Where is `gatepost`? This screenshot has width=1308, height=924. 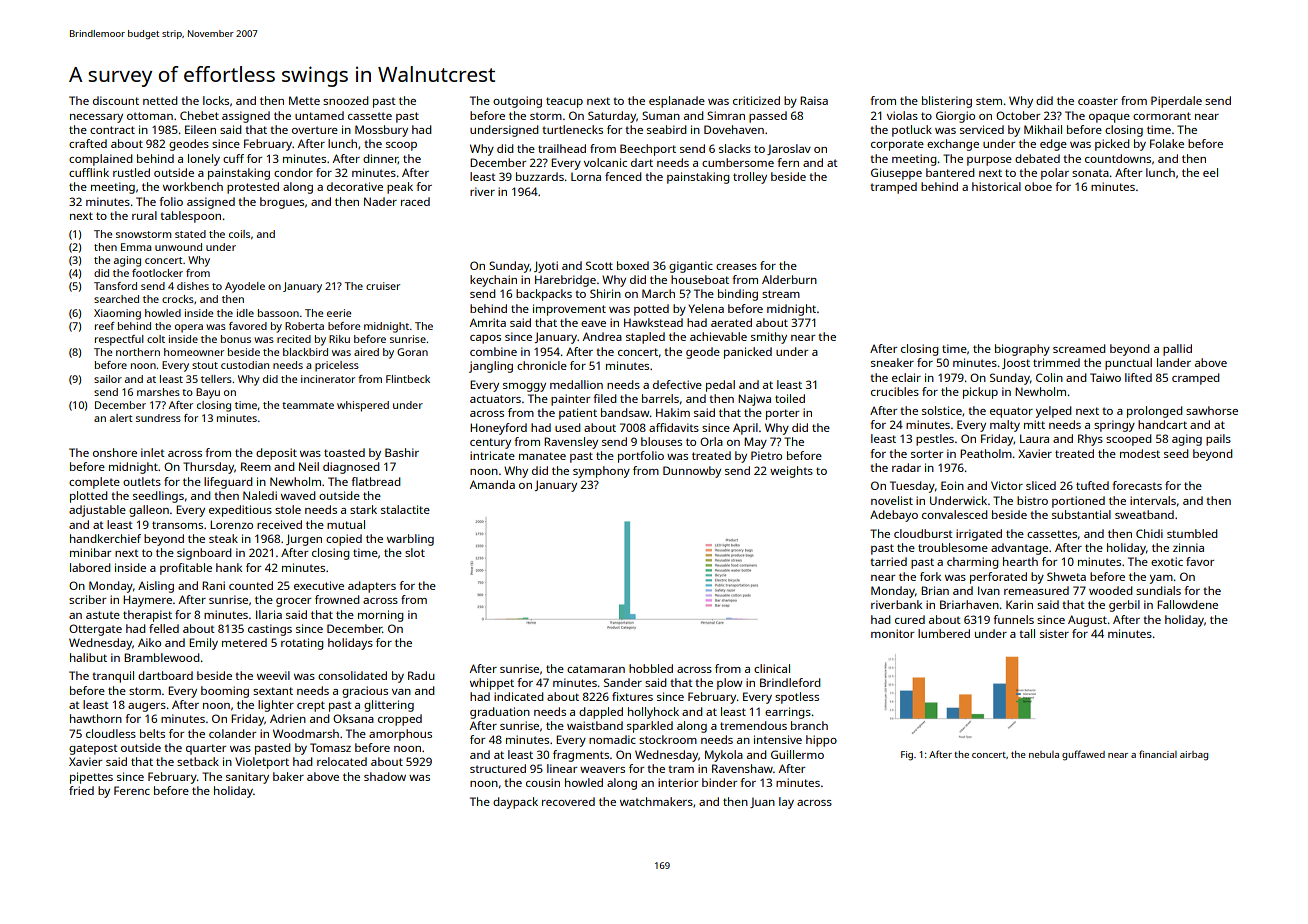
gatepost is located at coordinates (93, 749).
